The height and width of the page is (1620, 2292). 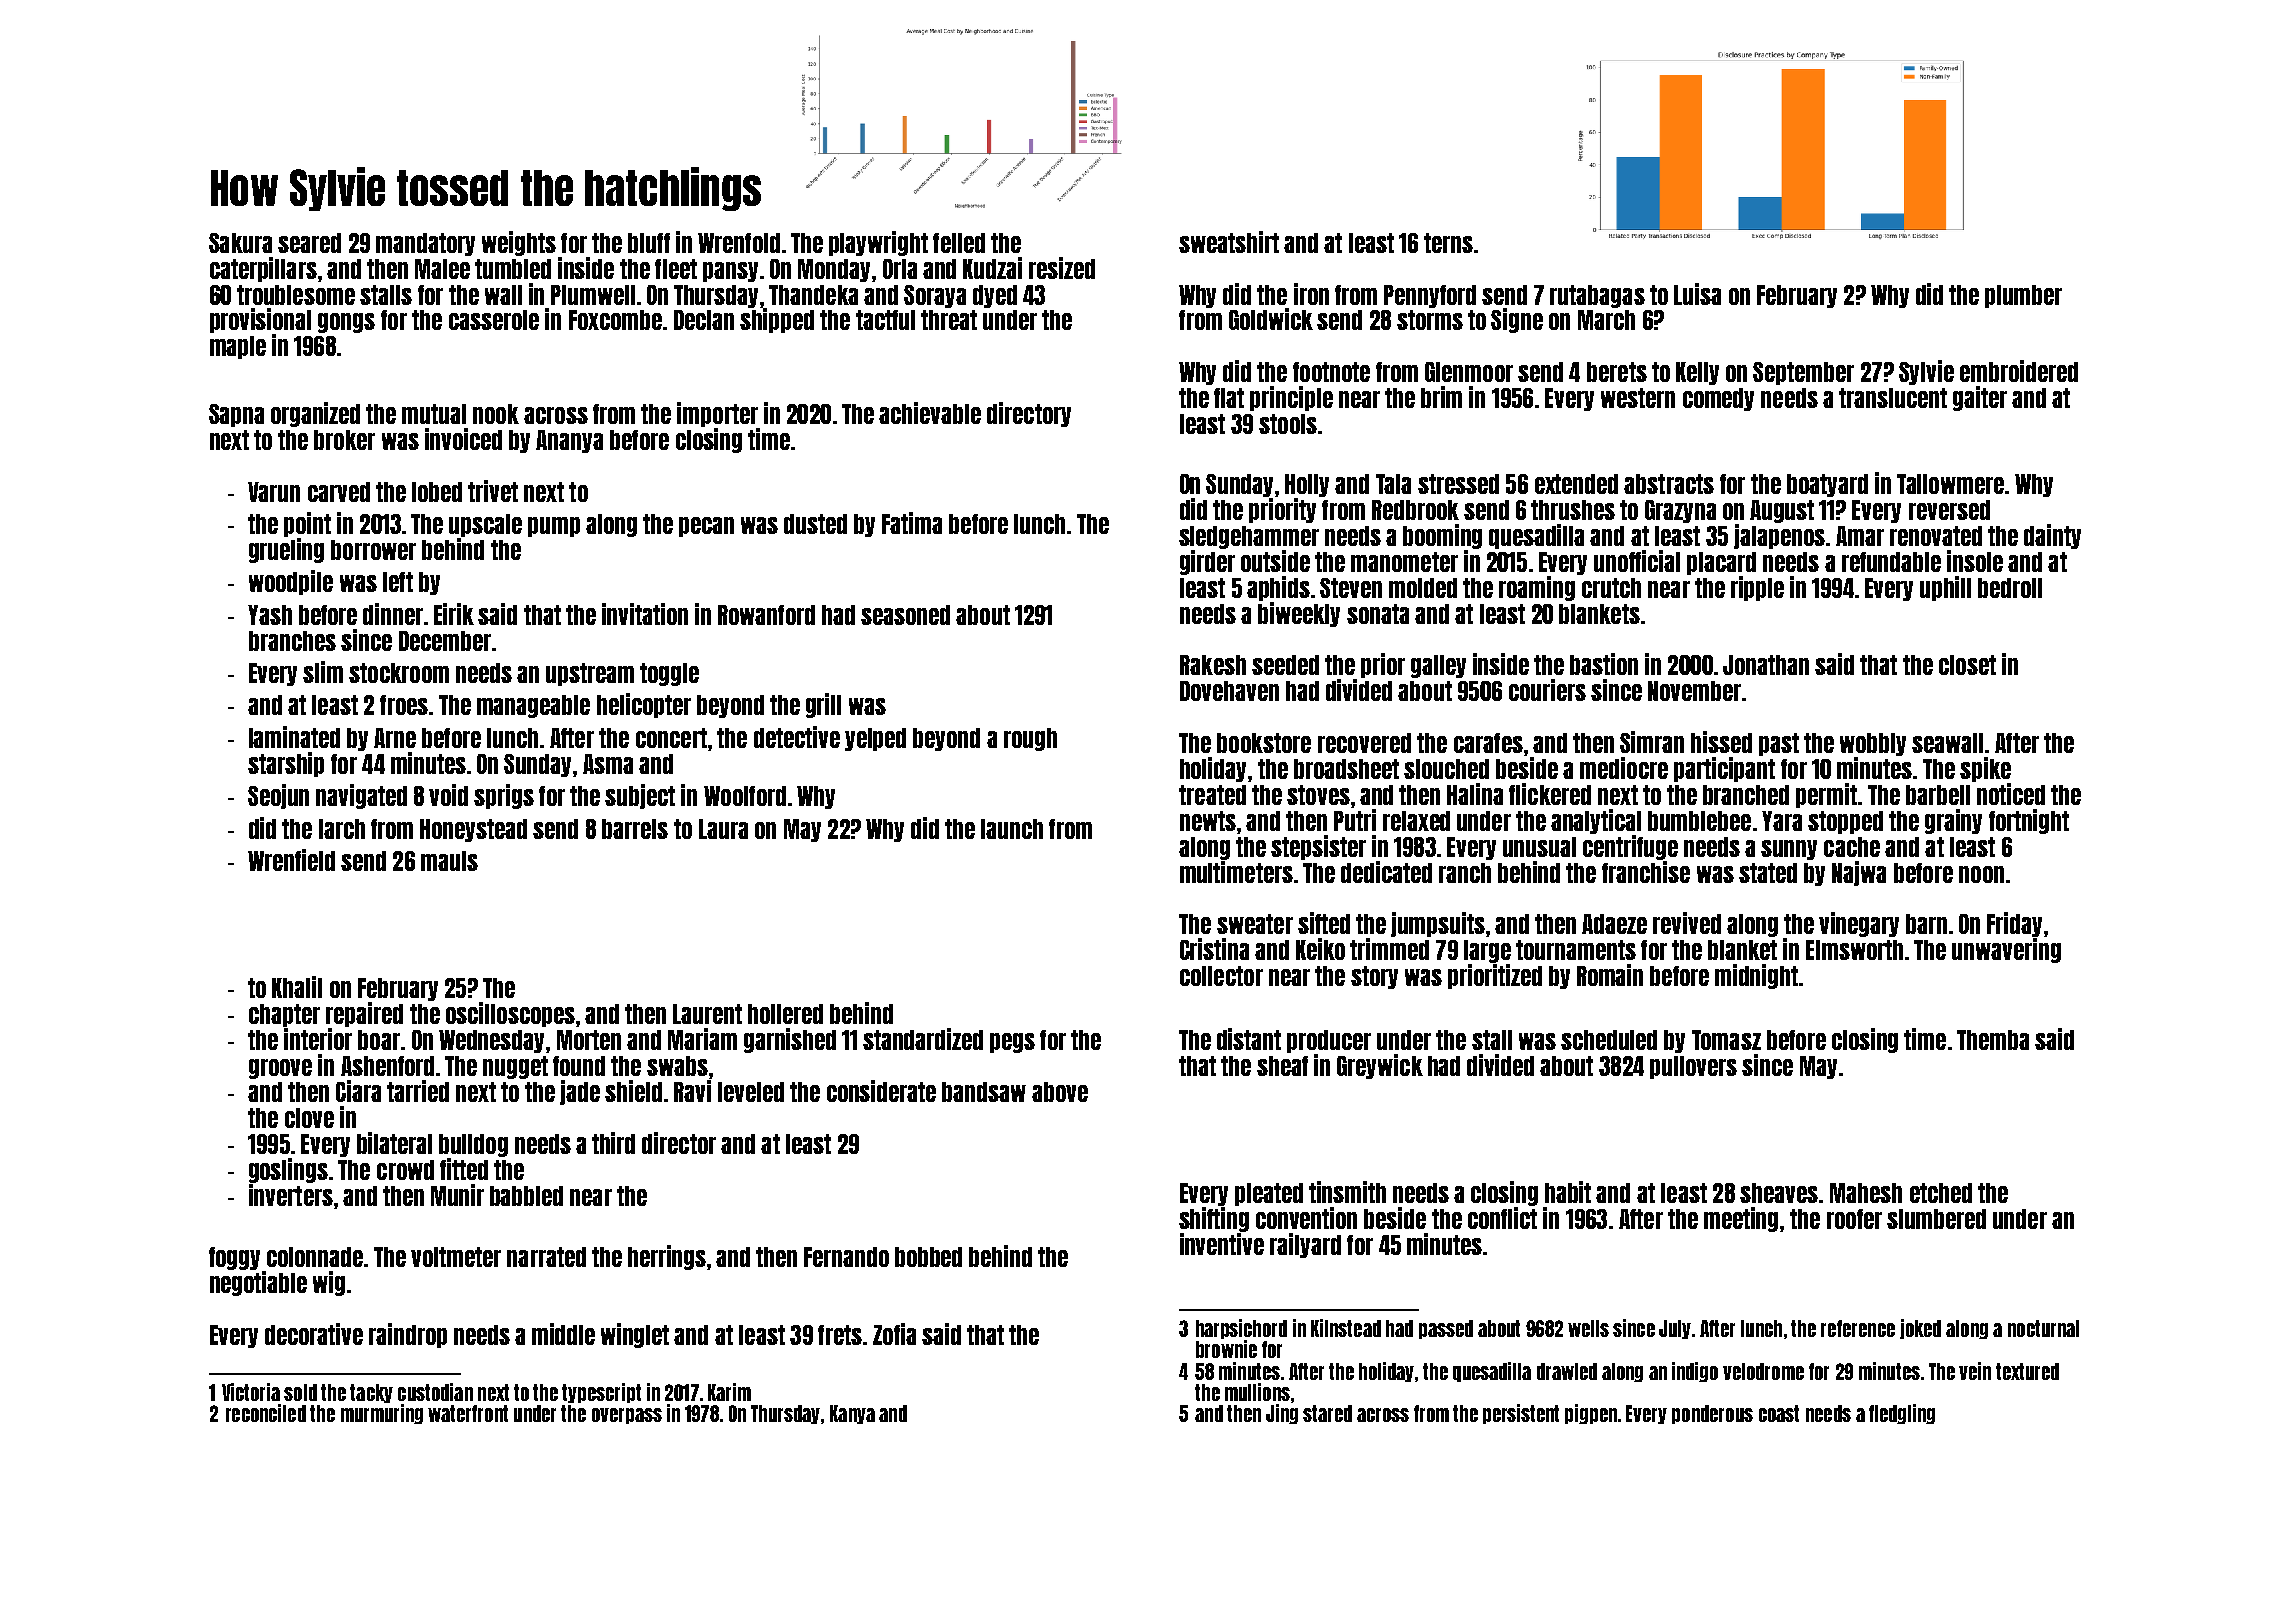 What do you see at coordinates (2029, 821) in the page?
I see `fortnight` at bounding box center [2029, 821].
